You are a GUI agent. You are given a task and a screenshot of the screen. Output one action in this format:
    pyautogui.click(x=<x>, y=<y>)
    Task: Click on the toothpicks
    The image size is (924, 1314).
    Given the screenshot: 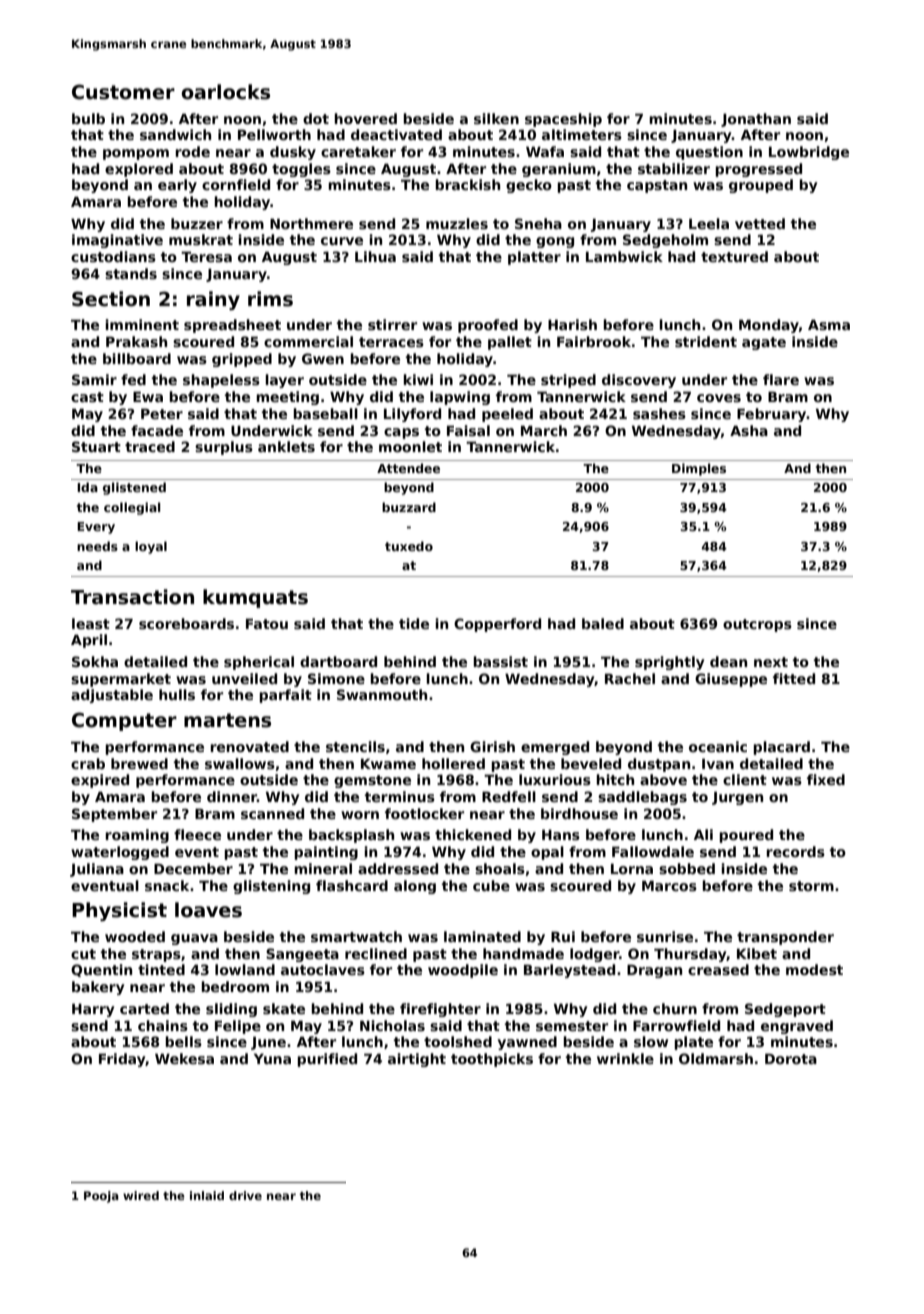 What is the action you would take?
    pyautogui.click(x=492, y=1060)
